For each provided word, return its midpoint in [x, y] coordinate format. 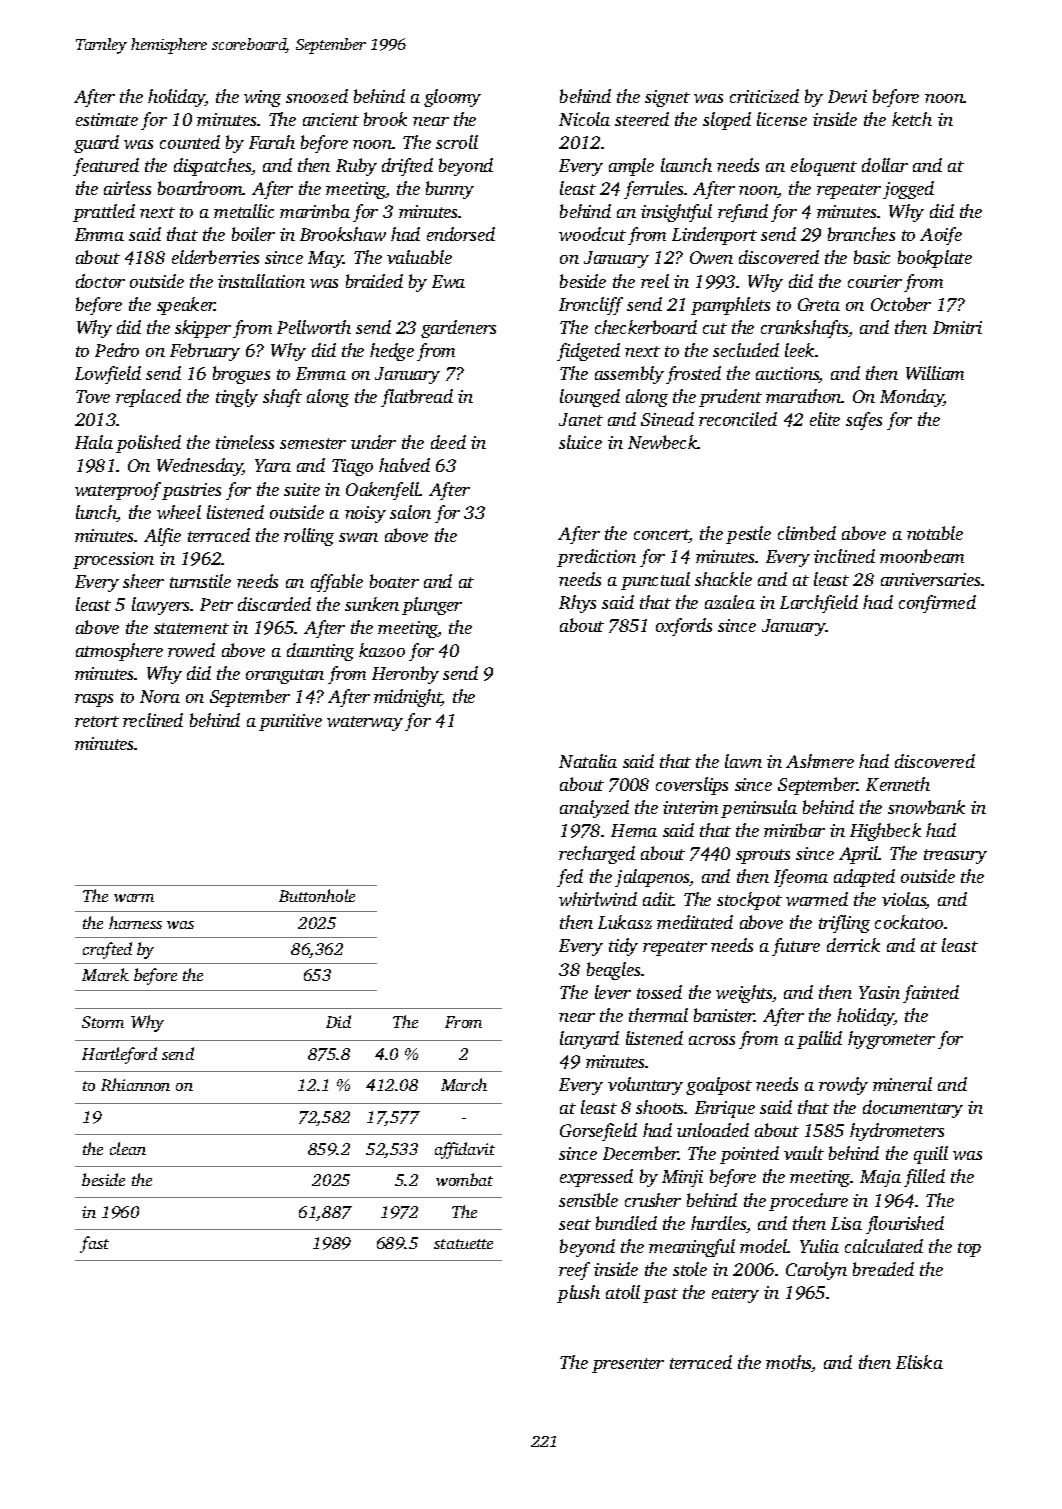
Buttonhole [317, 895]
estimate [107, 119]
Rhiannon [135, 1084]
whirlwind [598, 899]
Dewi [847, 96]
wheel [179, 512]
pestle [748, 535]
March [464, 1084]
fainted [931, 994]
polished [148, 444]
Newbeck [663, 442]
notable [935, 533]
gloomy [452, 98]
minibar [794, 830]
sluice [580, 442]
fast [94, 1244]
